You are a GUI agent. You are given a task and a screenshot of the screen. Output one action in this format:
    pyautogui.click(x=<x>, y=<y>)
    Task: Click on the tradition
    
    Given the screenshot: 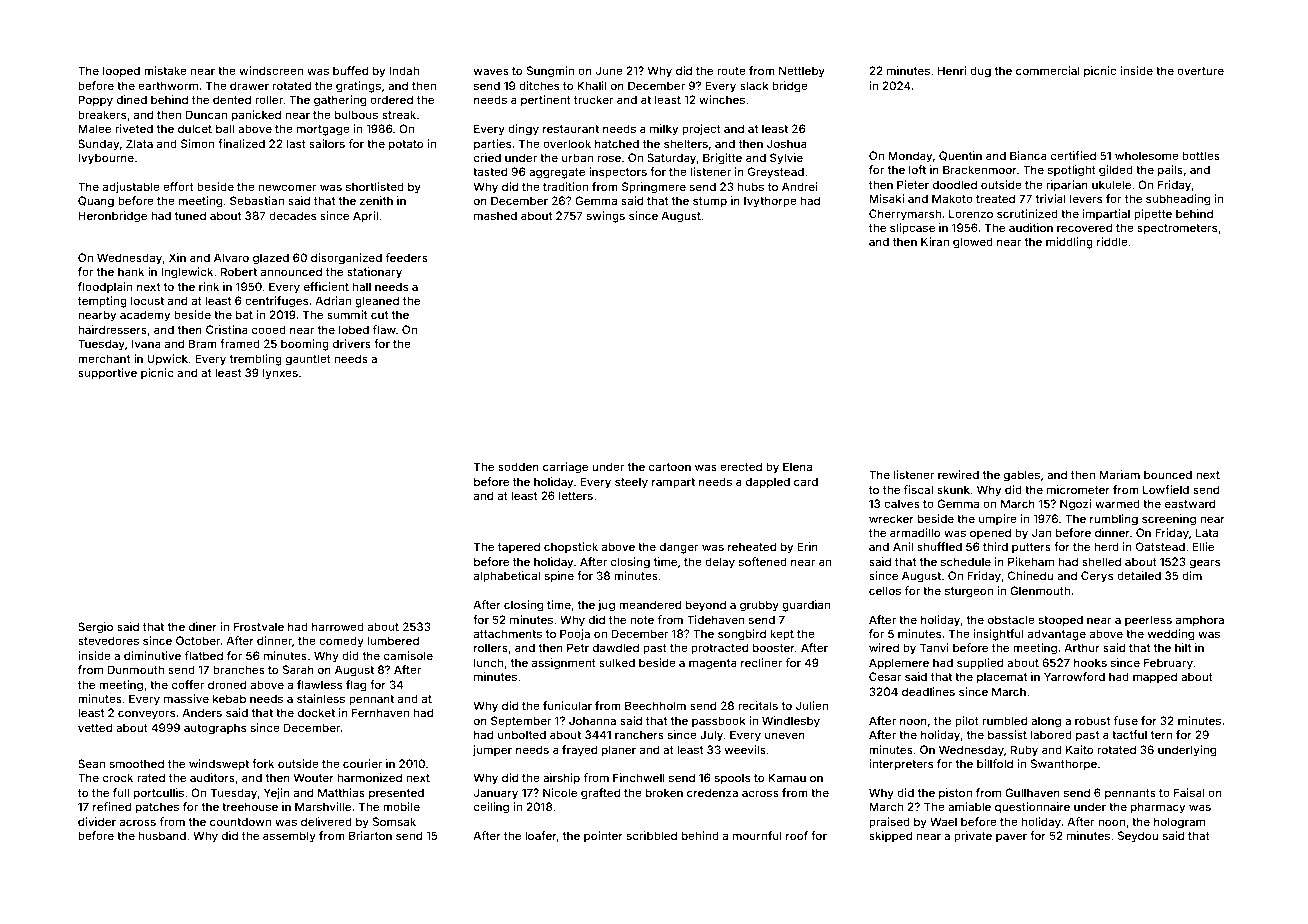 What is the action you would take?
    pyautogui.click(x=565, y=186)
